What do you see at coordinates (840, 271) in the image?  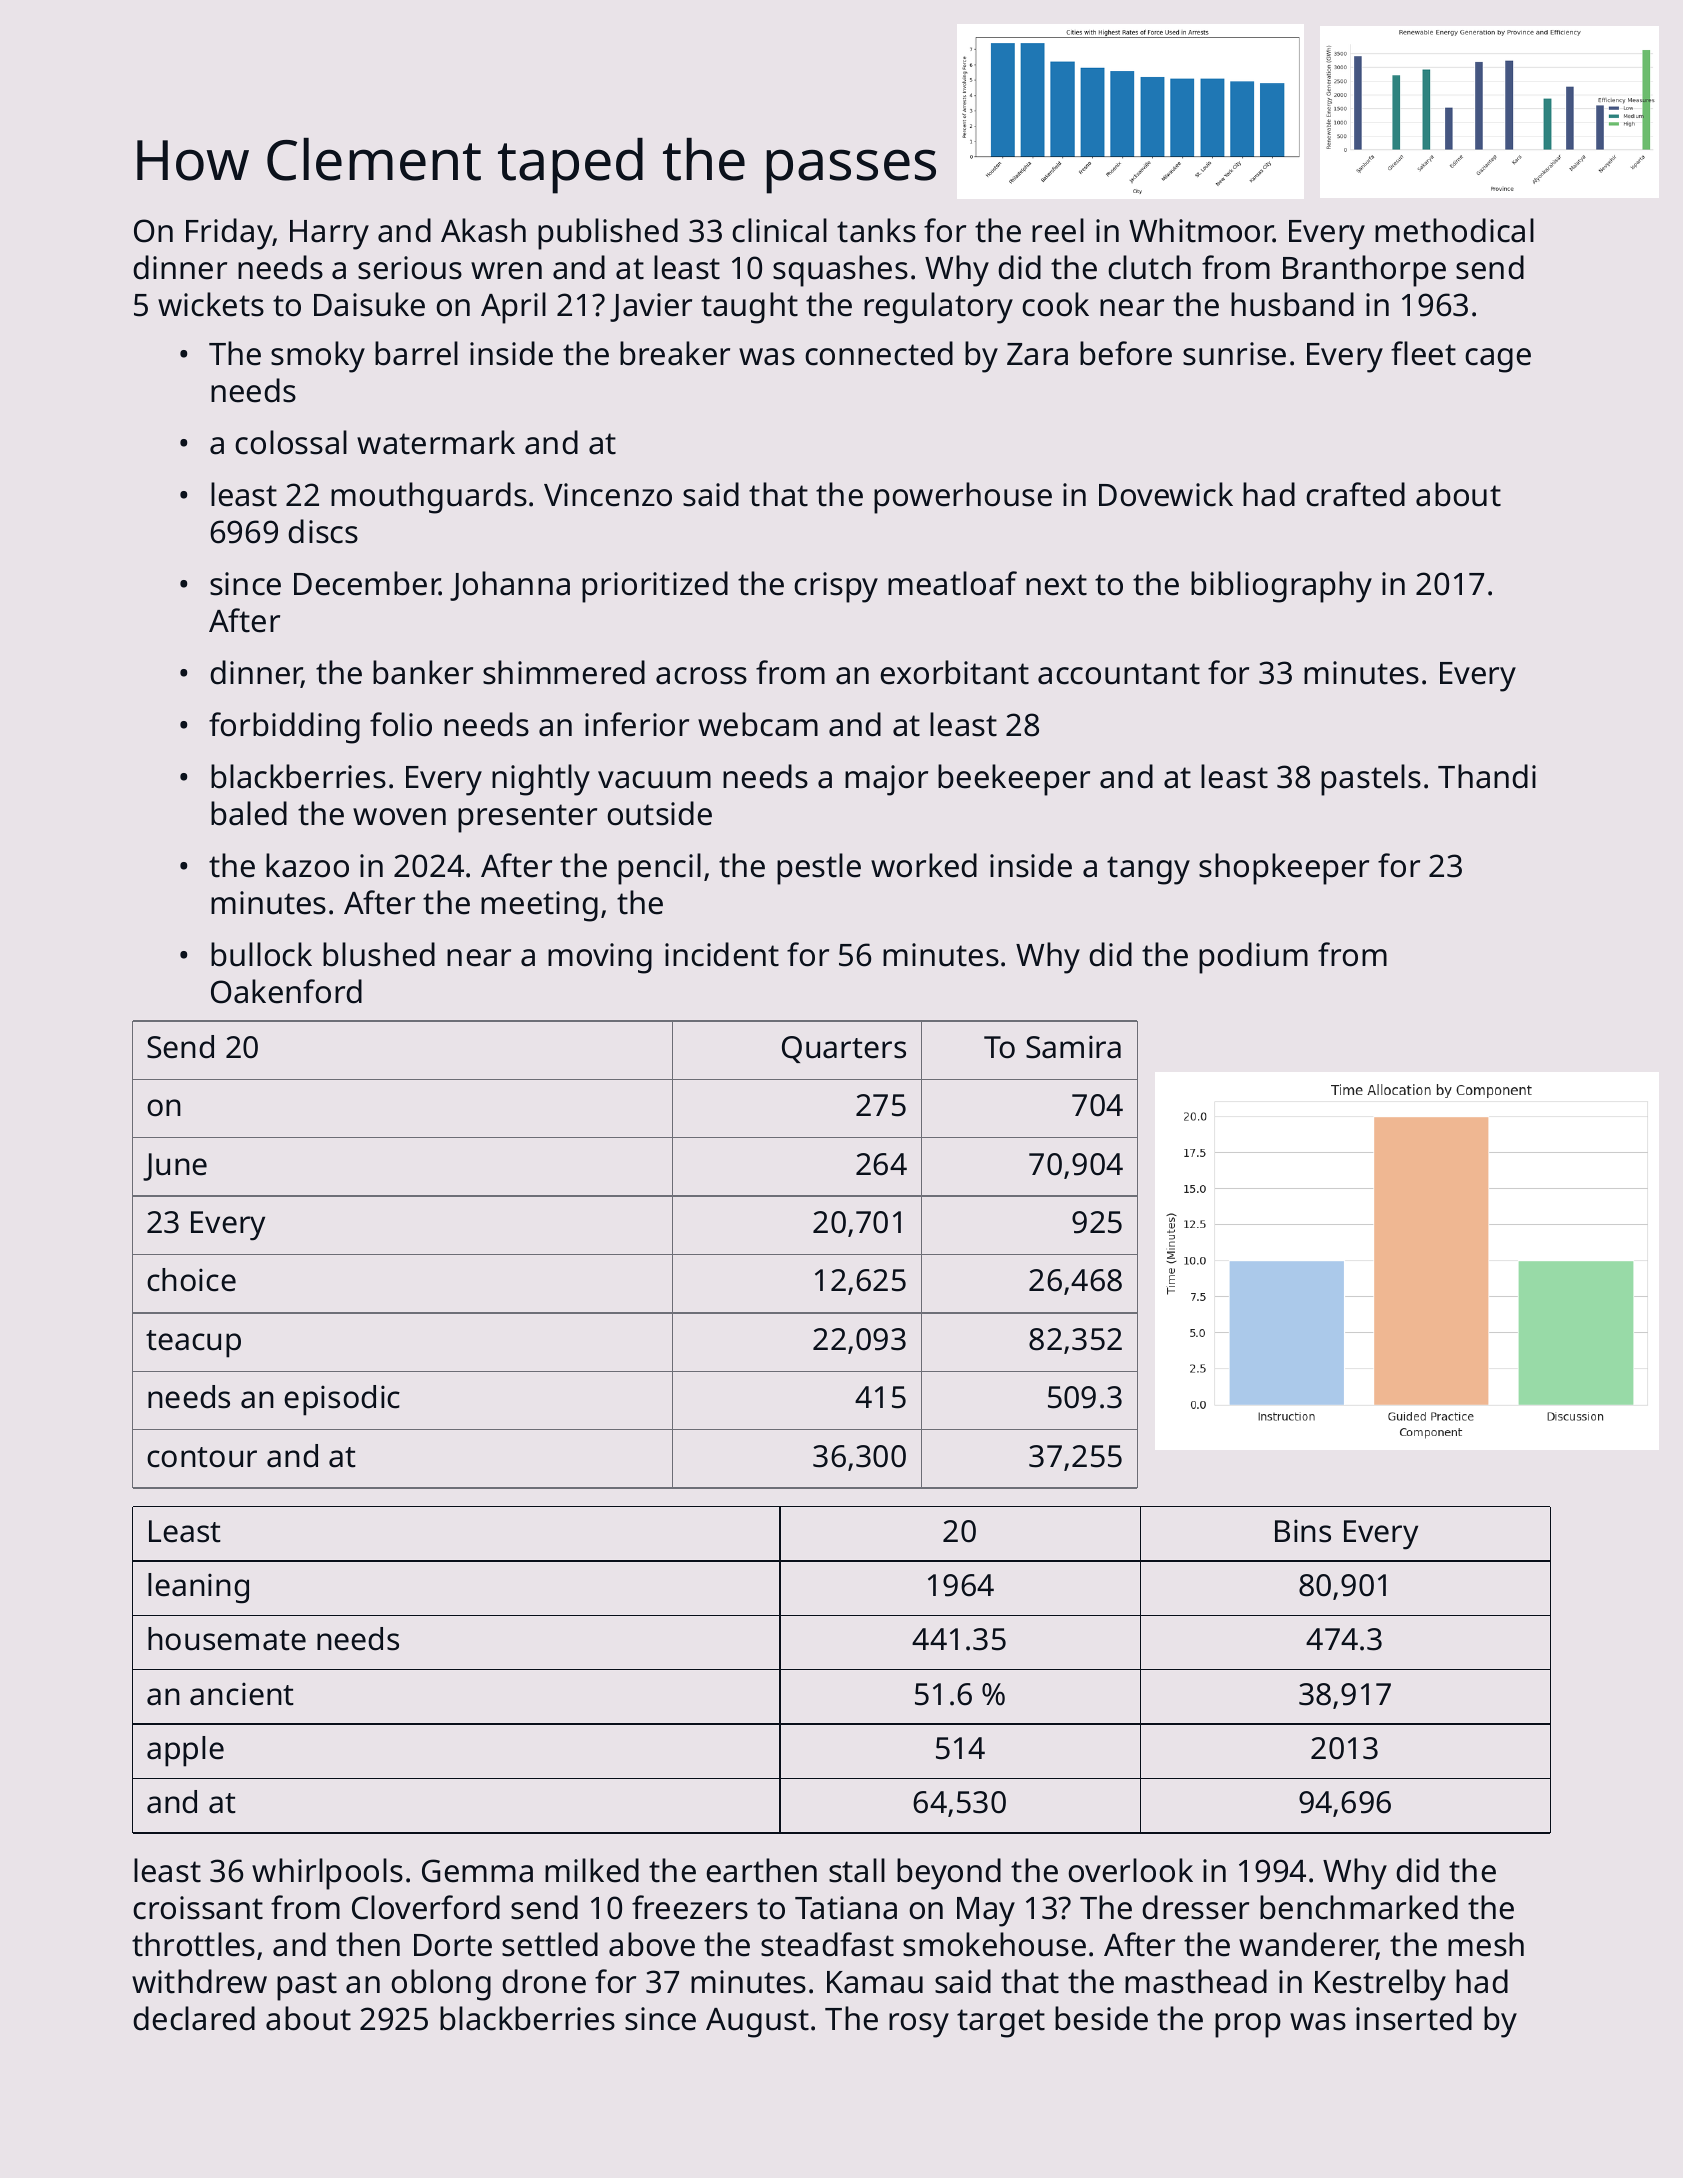 I see `squashes` at bounding box center [840, 271].
